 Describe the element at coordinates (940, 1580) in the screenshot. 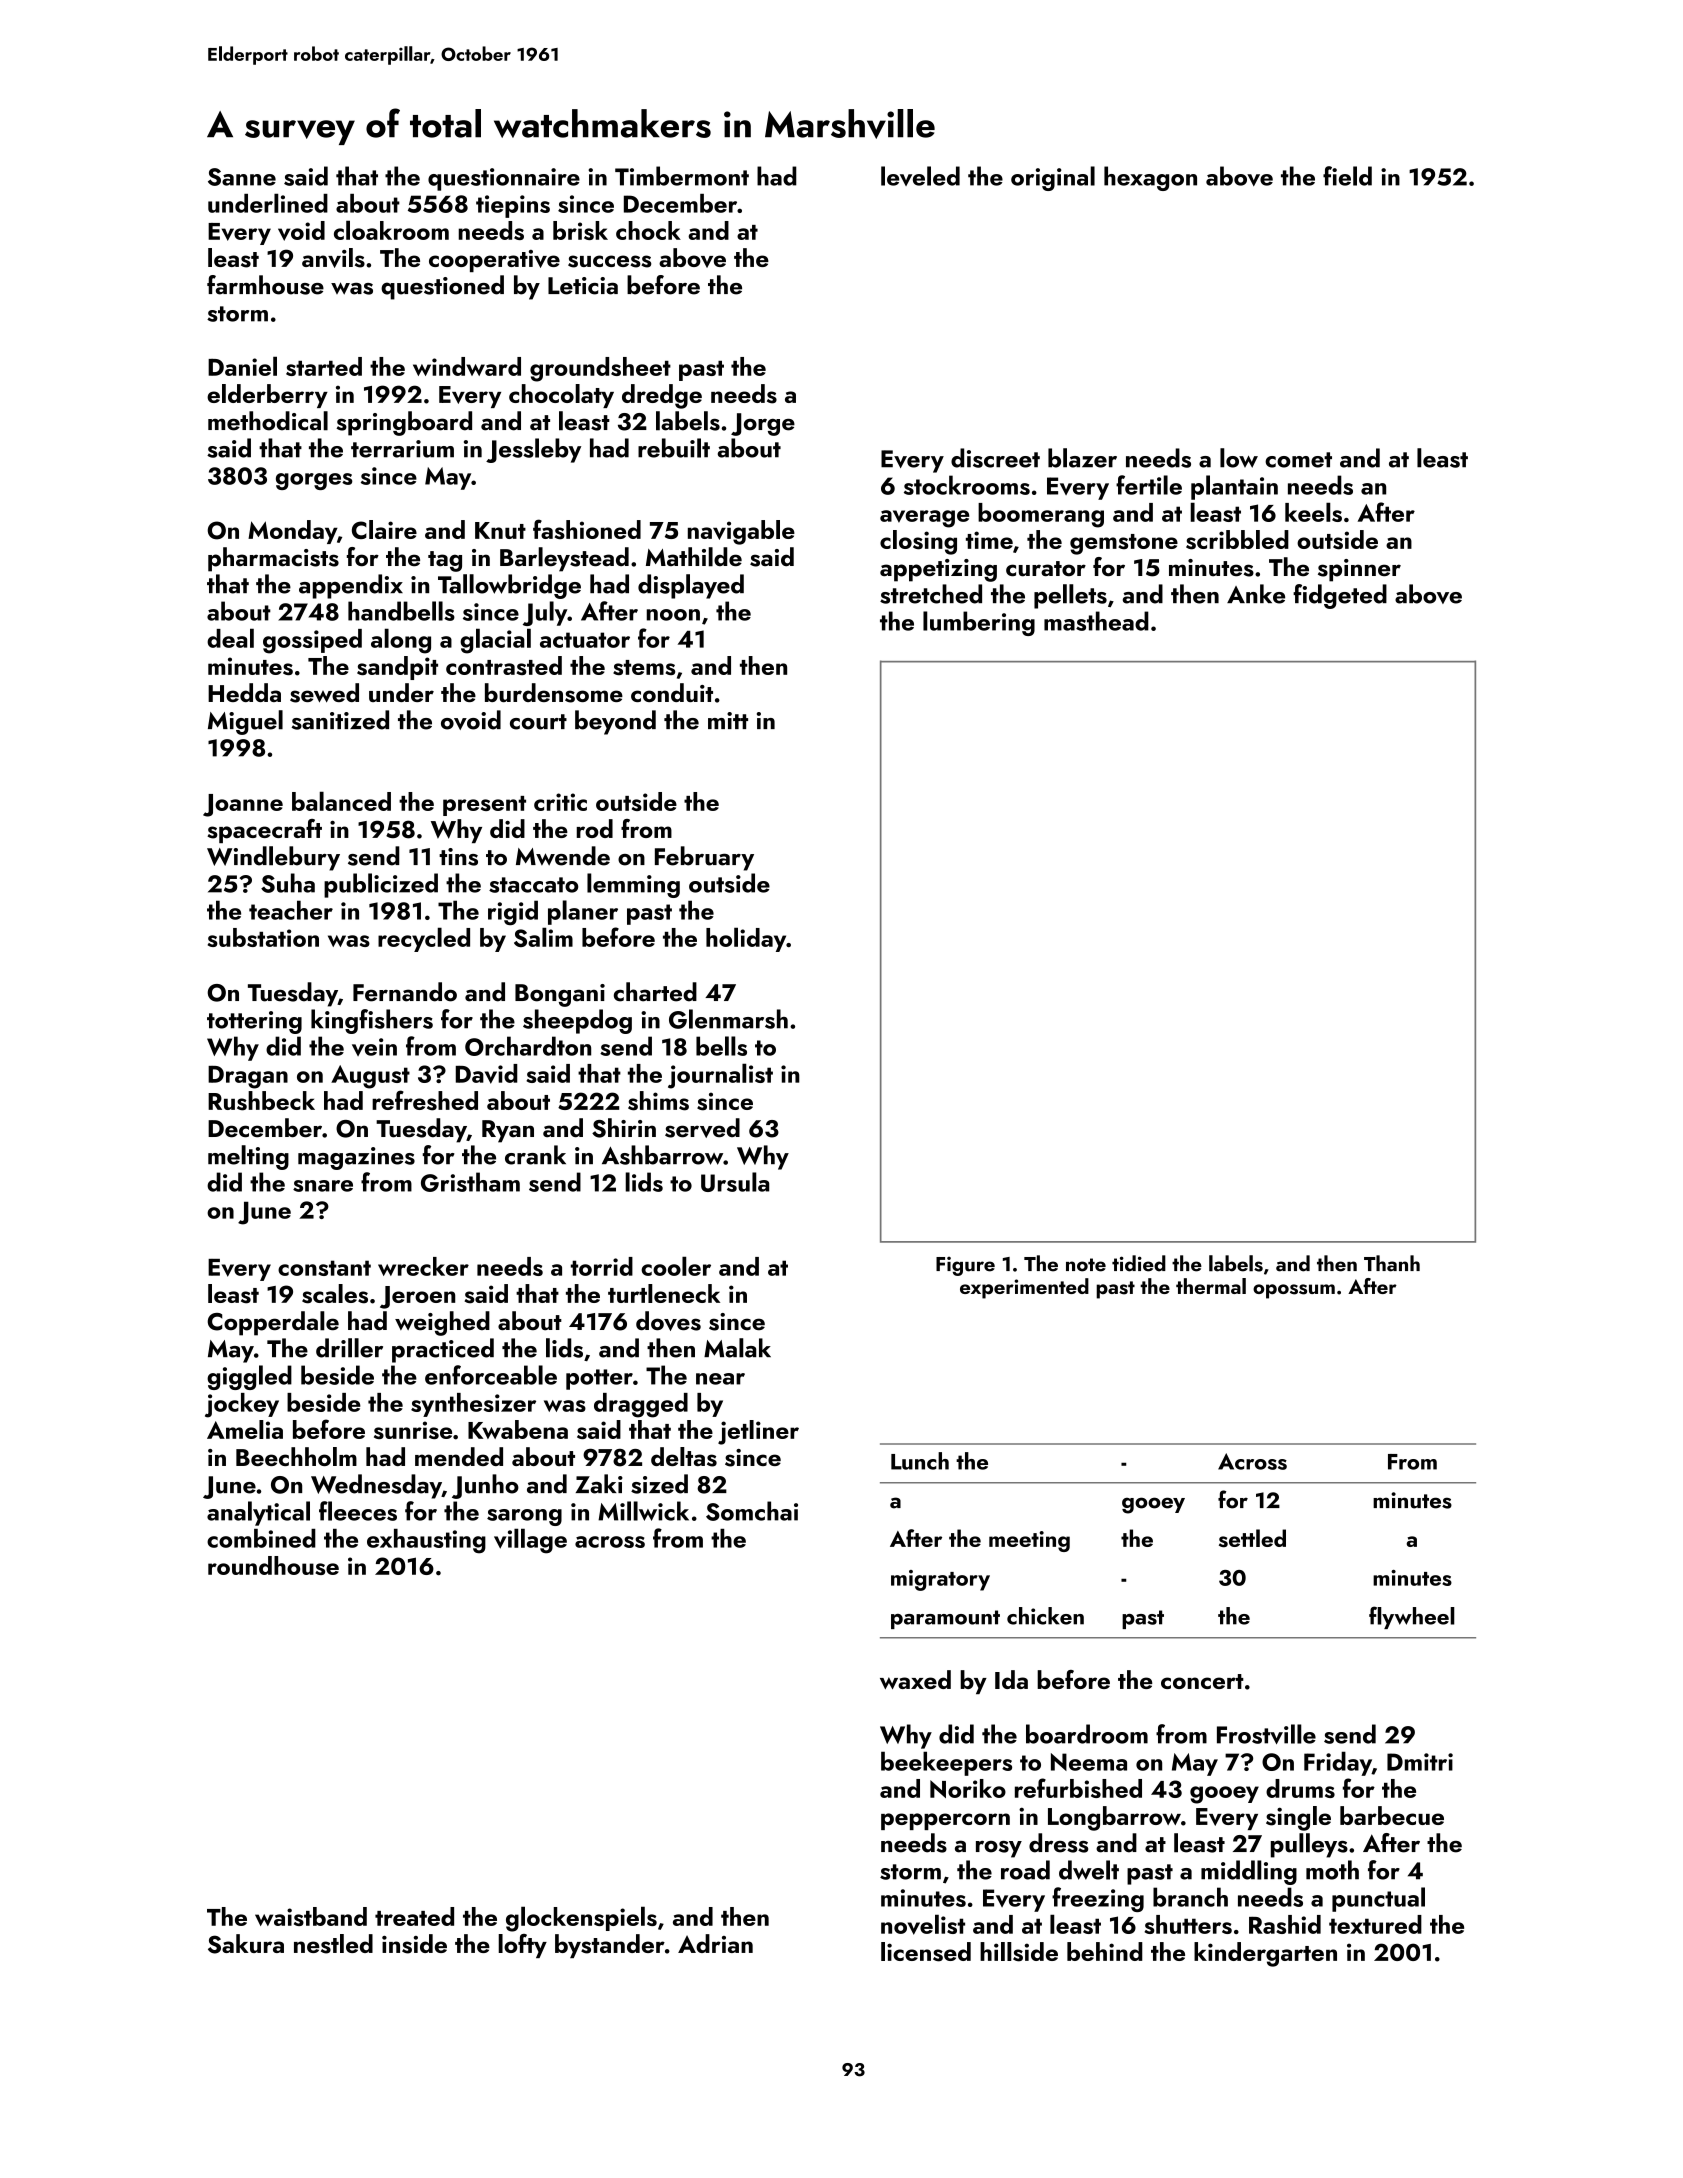

I see `migratory` at that location.
